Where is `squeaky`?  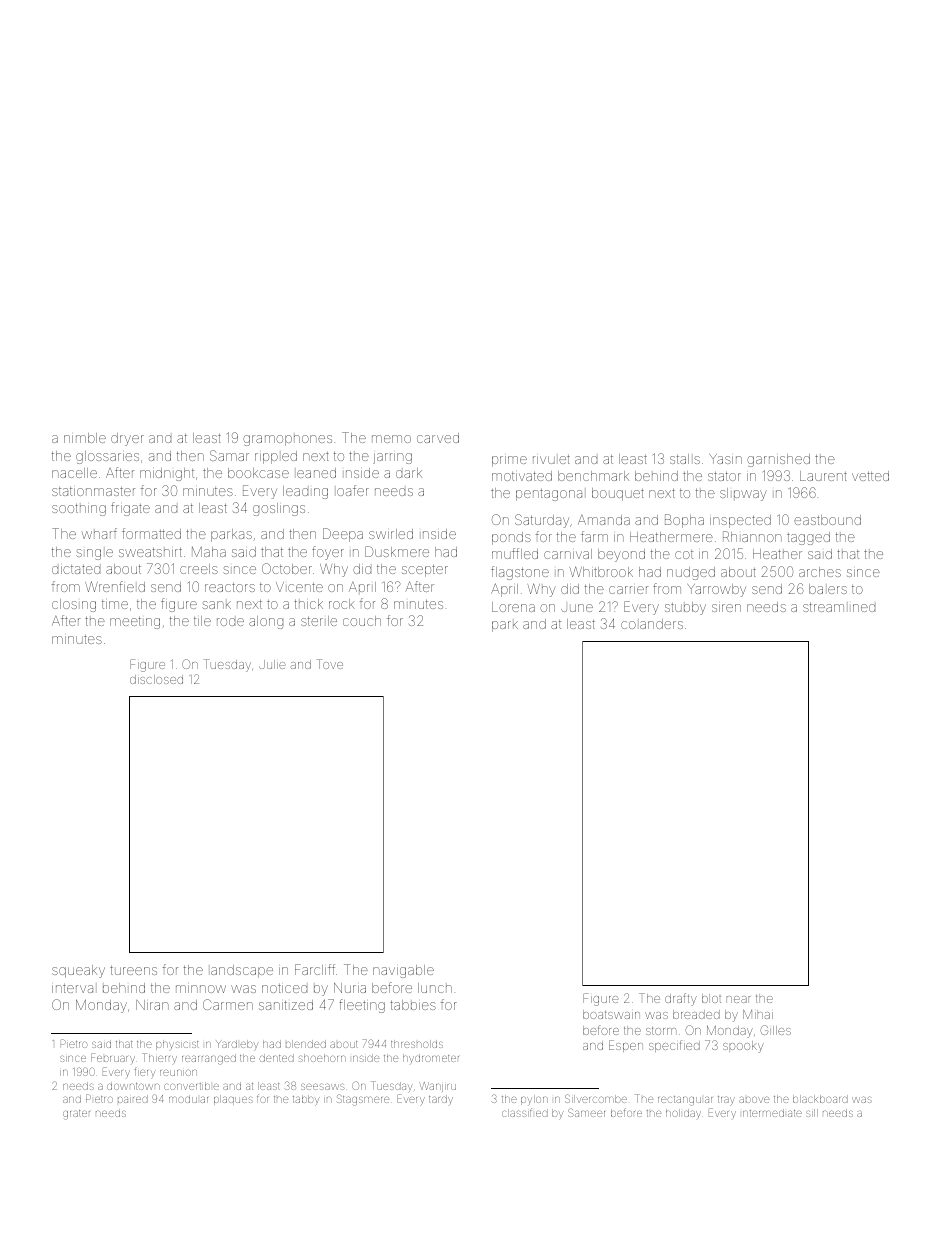 squeaky is located at coordinates (78, 971).
